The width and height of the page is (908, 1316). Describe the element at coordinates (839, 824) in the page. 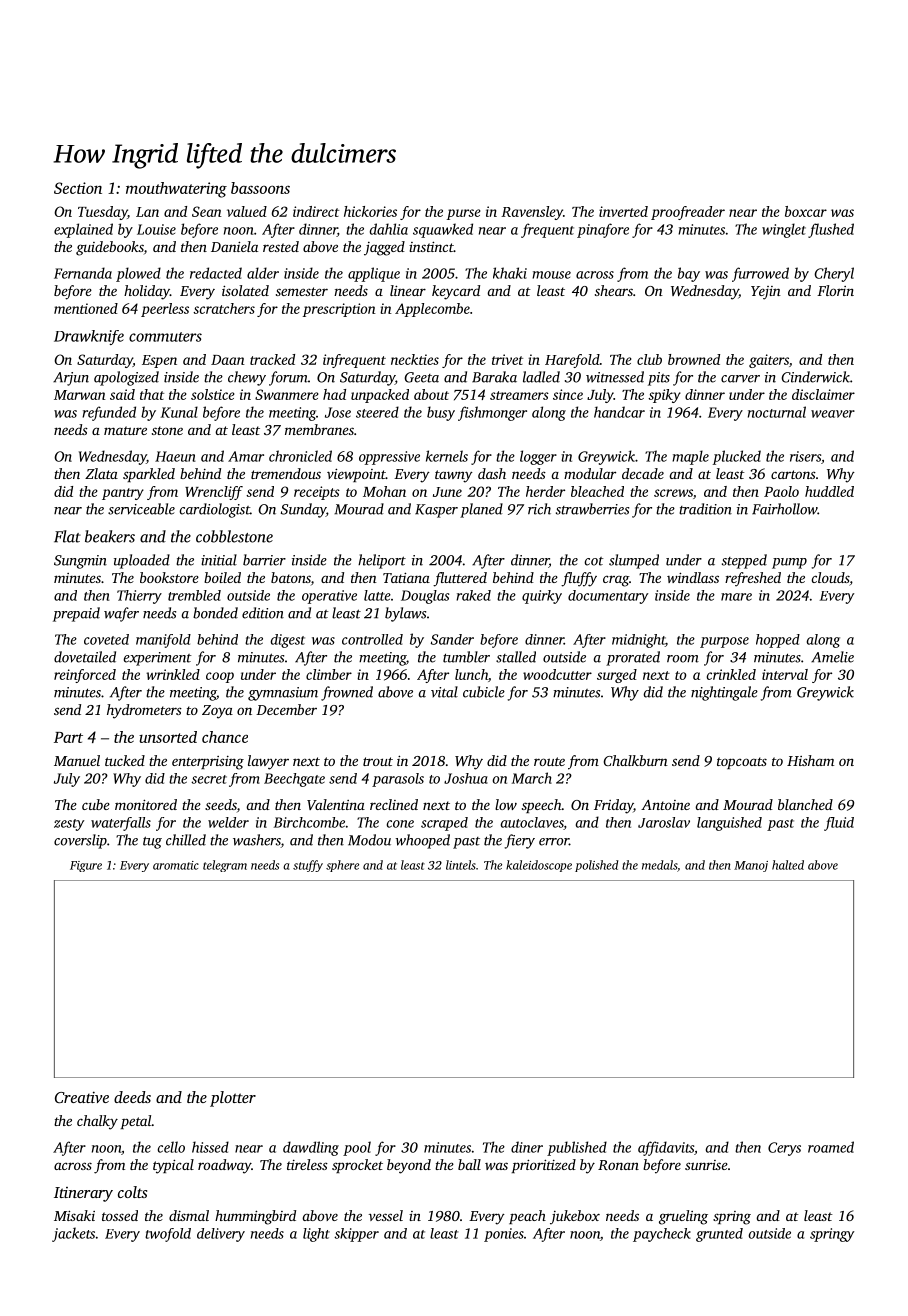

I see `fluid` at that location.
